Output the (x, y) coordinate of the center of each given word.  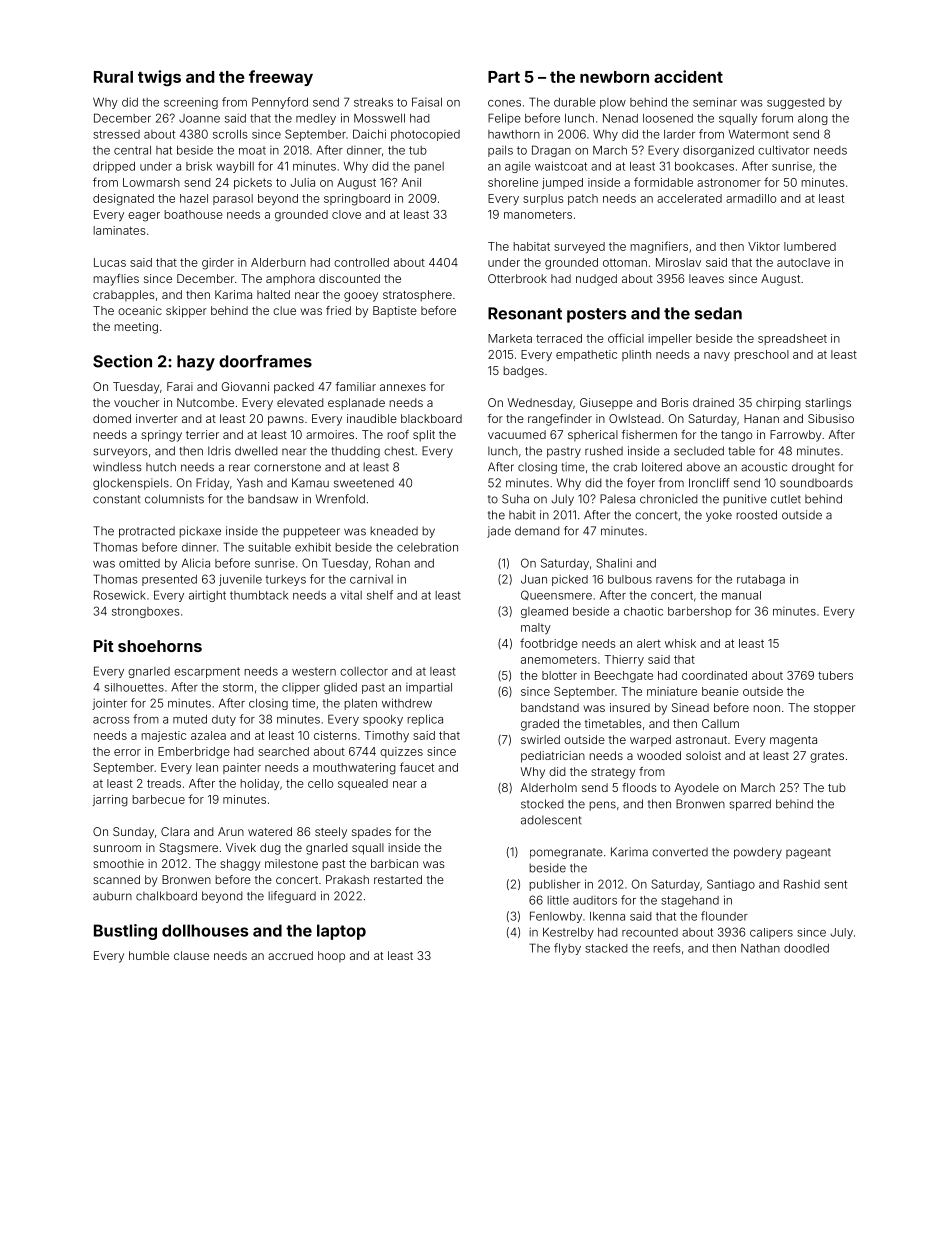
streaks (373, 102)
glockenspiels (131, 484)
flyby (567, 949)
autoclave (803, 262)
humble (149, 955)
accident (688, 76)
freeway (281, 78)
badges (523, 372)
